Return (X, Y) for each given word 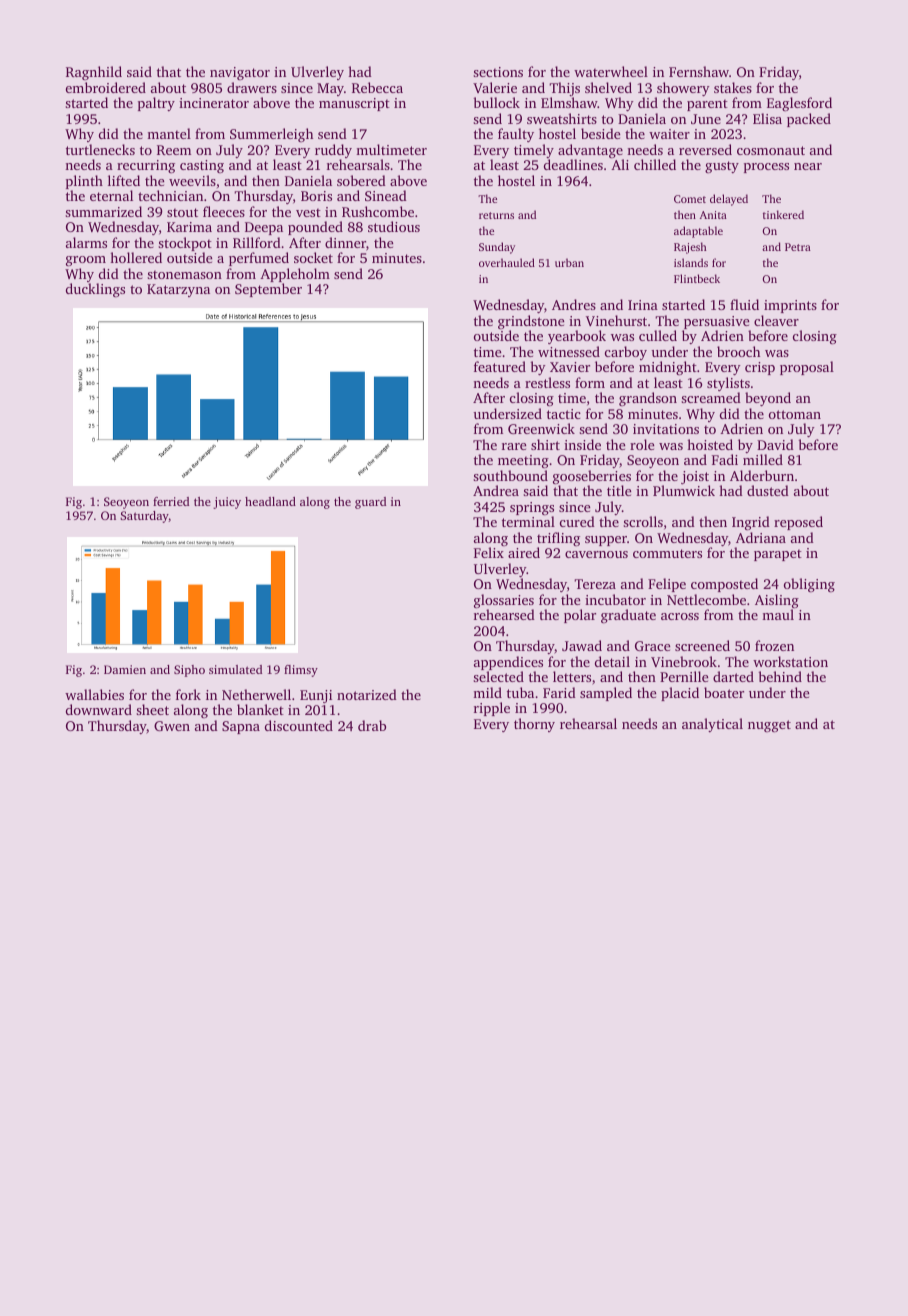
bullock (496, 102)
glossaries (504, 601)
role (642, 444)
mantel (169, 133)
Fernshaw (699, 71)
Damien (125, 669)
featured (500, 366)
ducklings (95, 290)
